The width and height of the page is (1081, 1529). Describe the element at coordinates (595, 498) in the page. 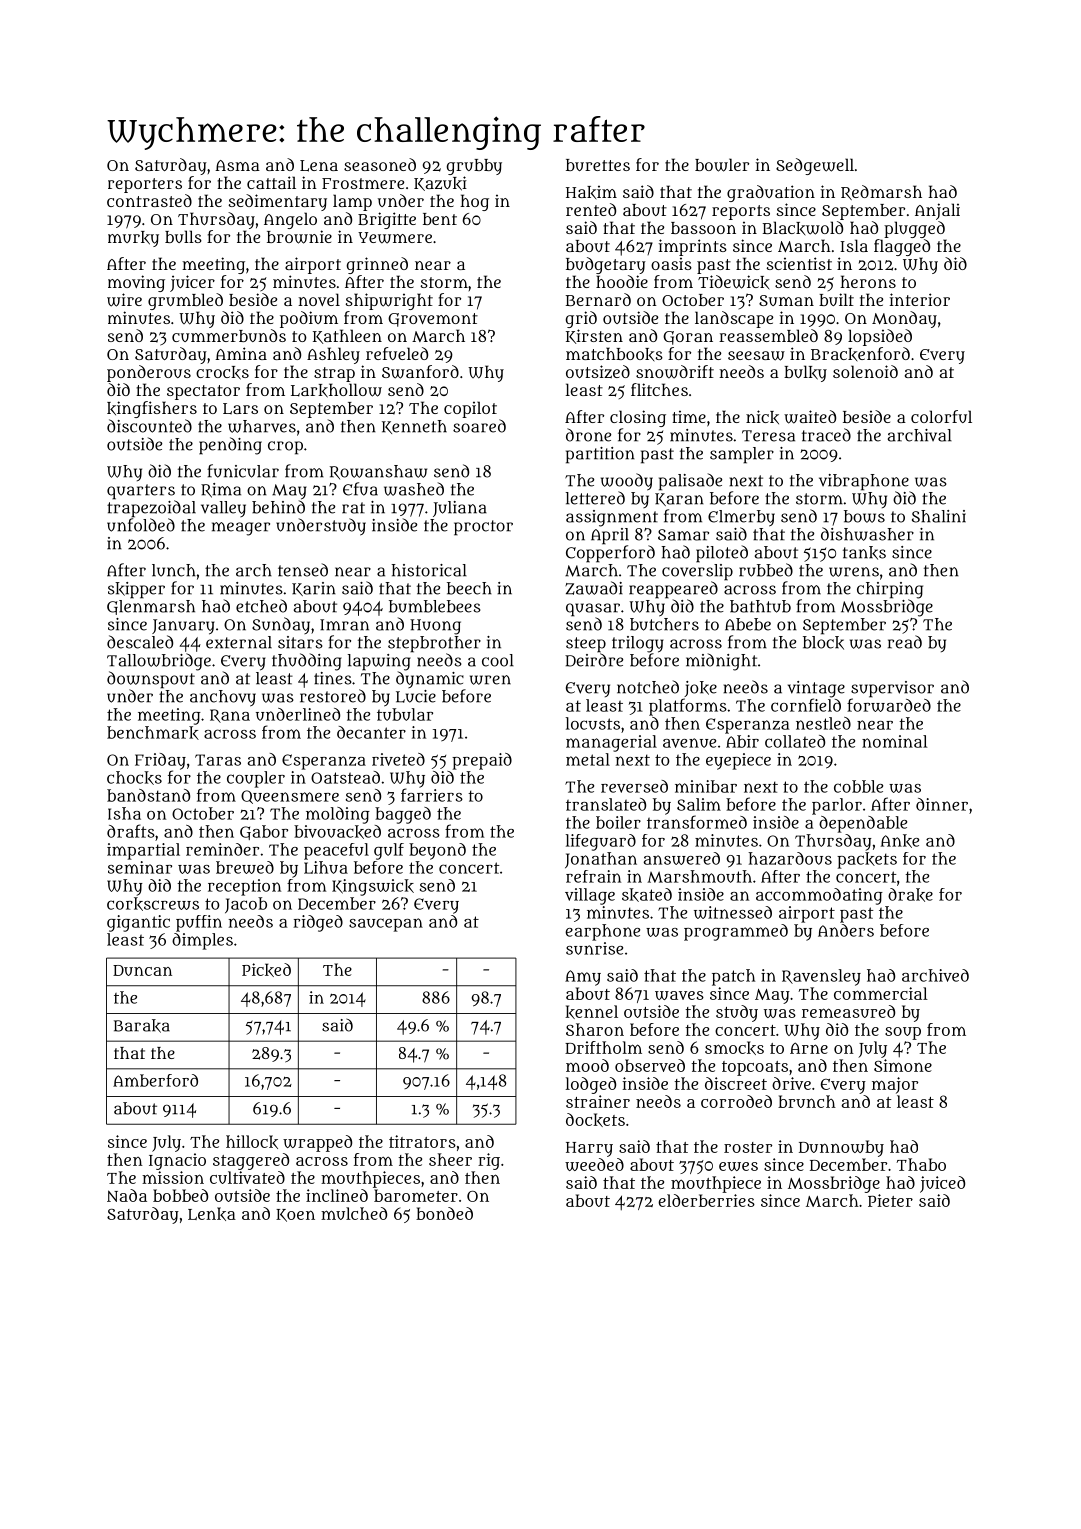

I see `lettered` at that location.
